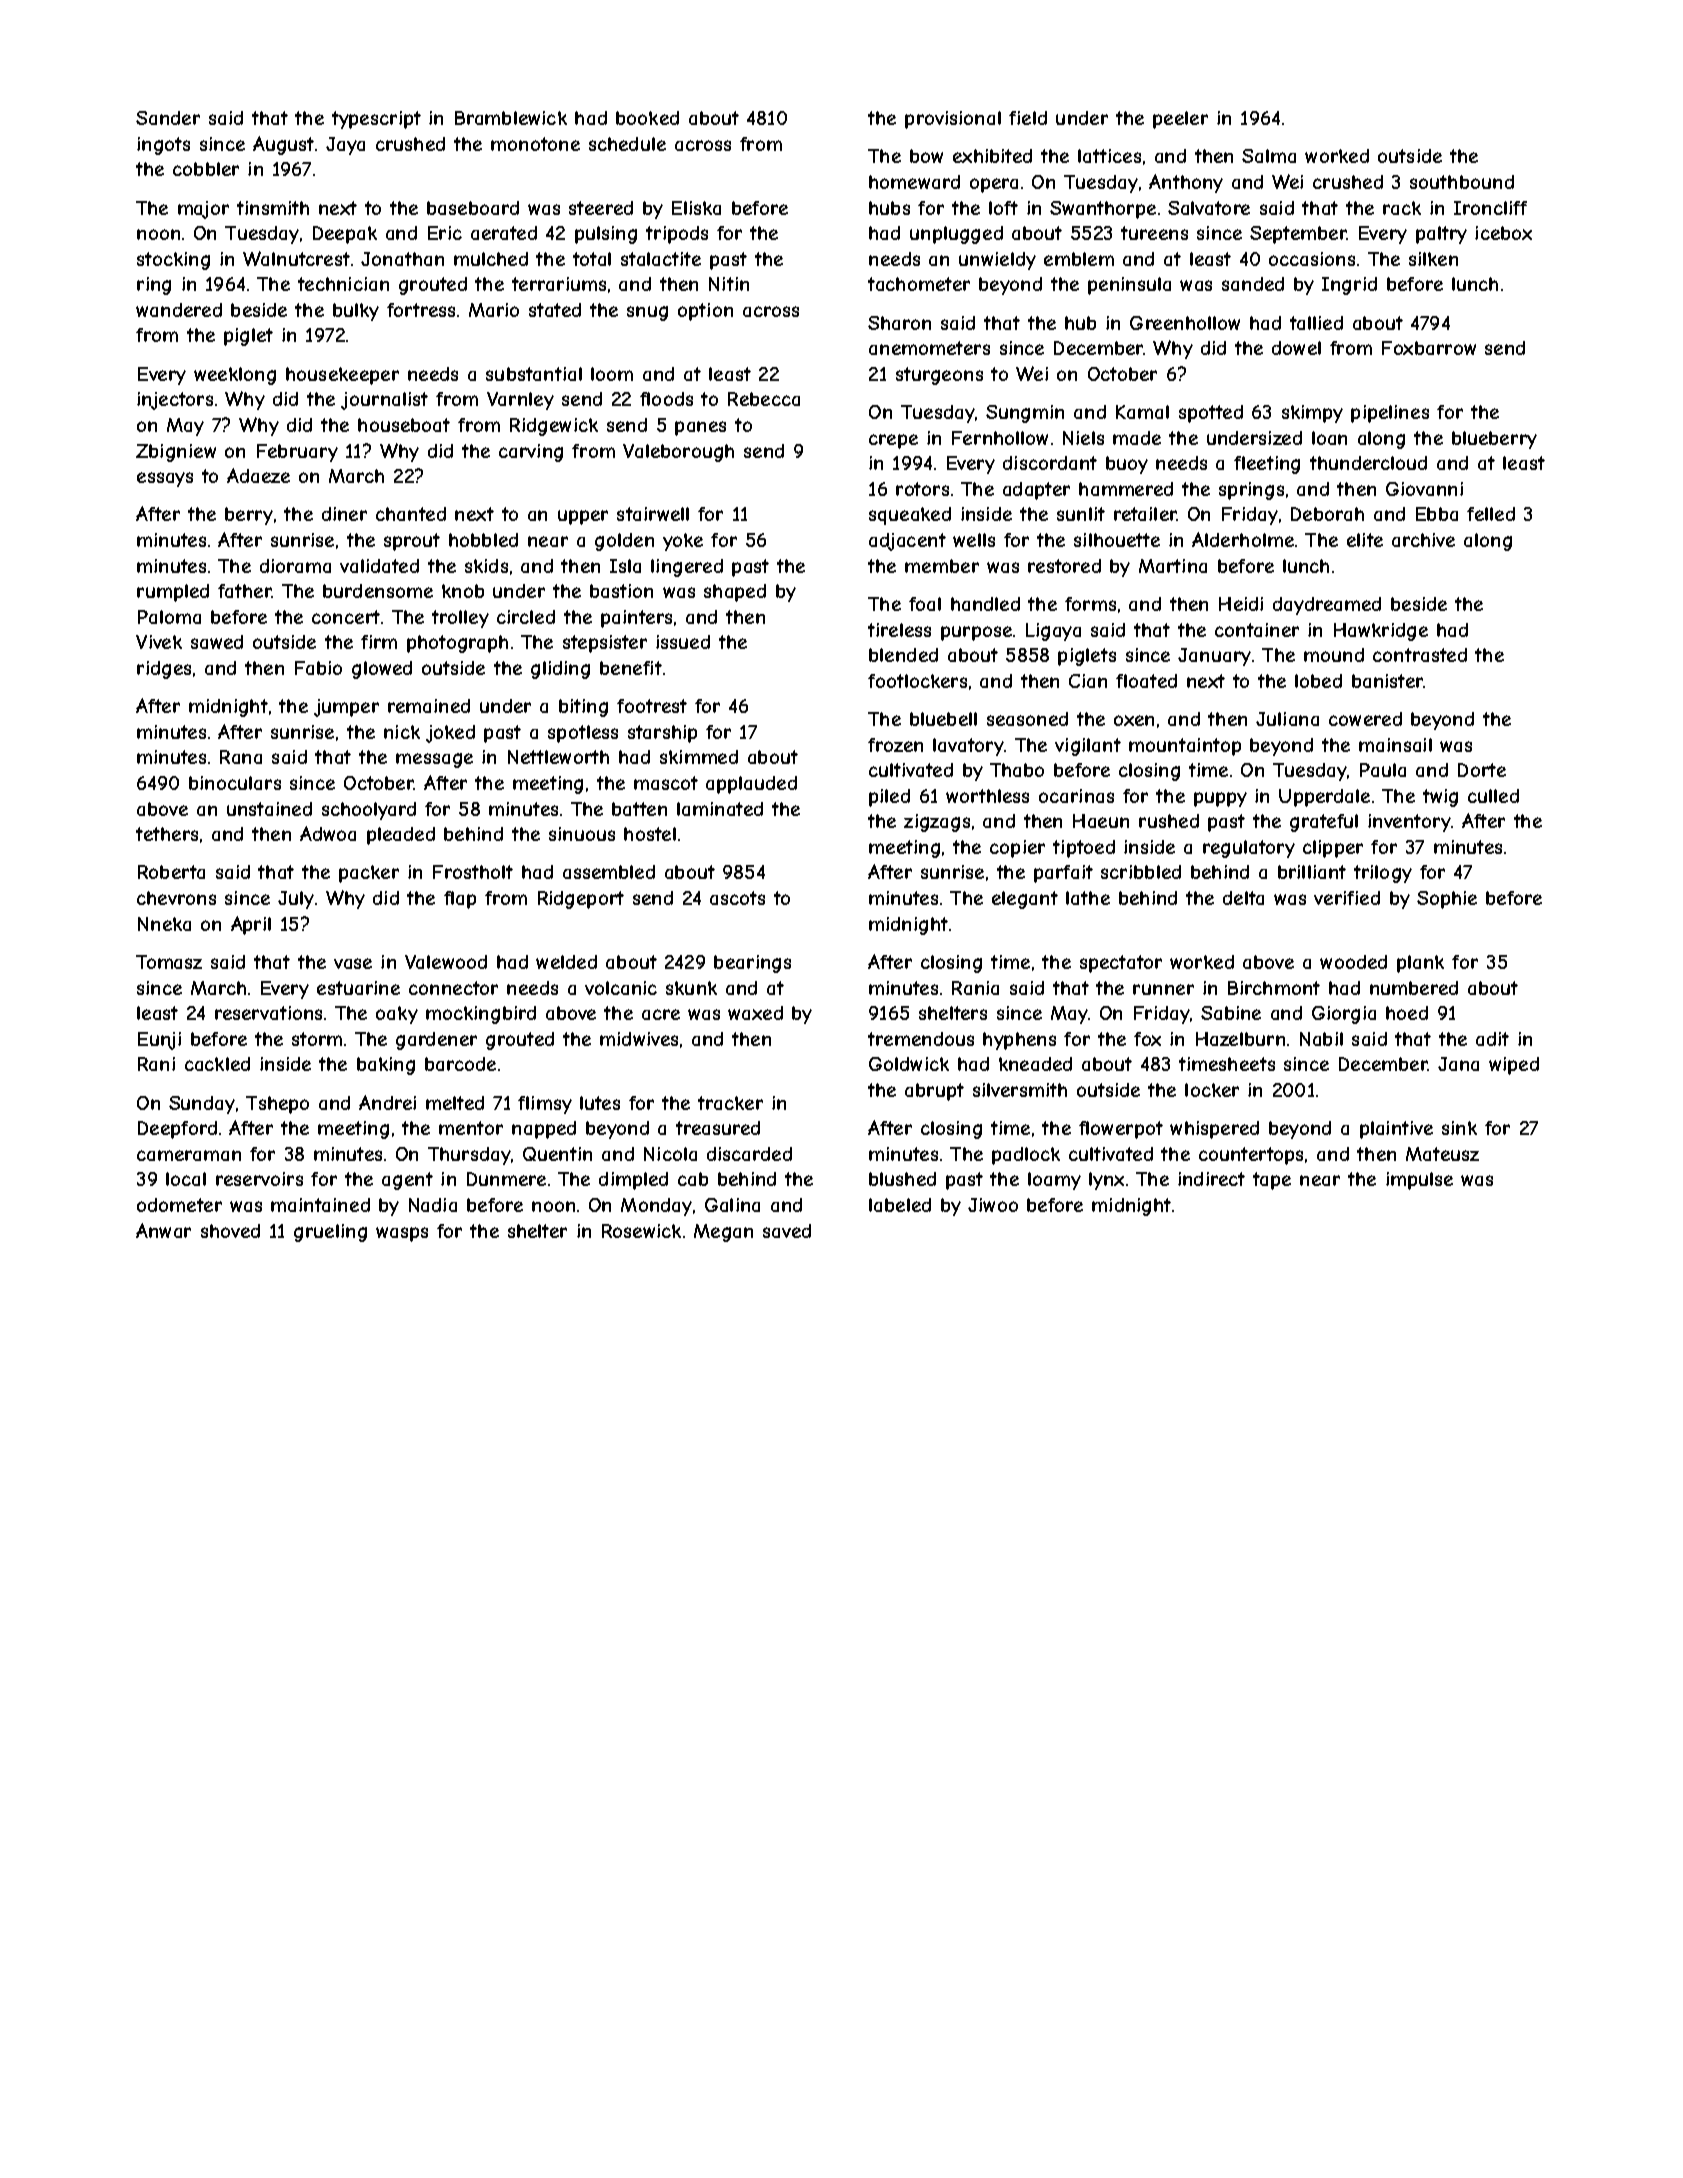 The width and height of the screenshot is (1683, 2178). What do you see at coordinates (764, 399) in the screenshot?
I see `Rebecca` at bounding box center [764, 399].
